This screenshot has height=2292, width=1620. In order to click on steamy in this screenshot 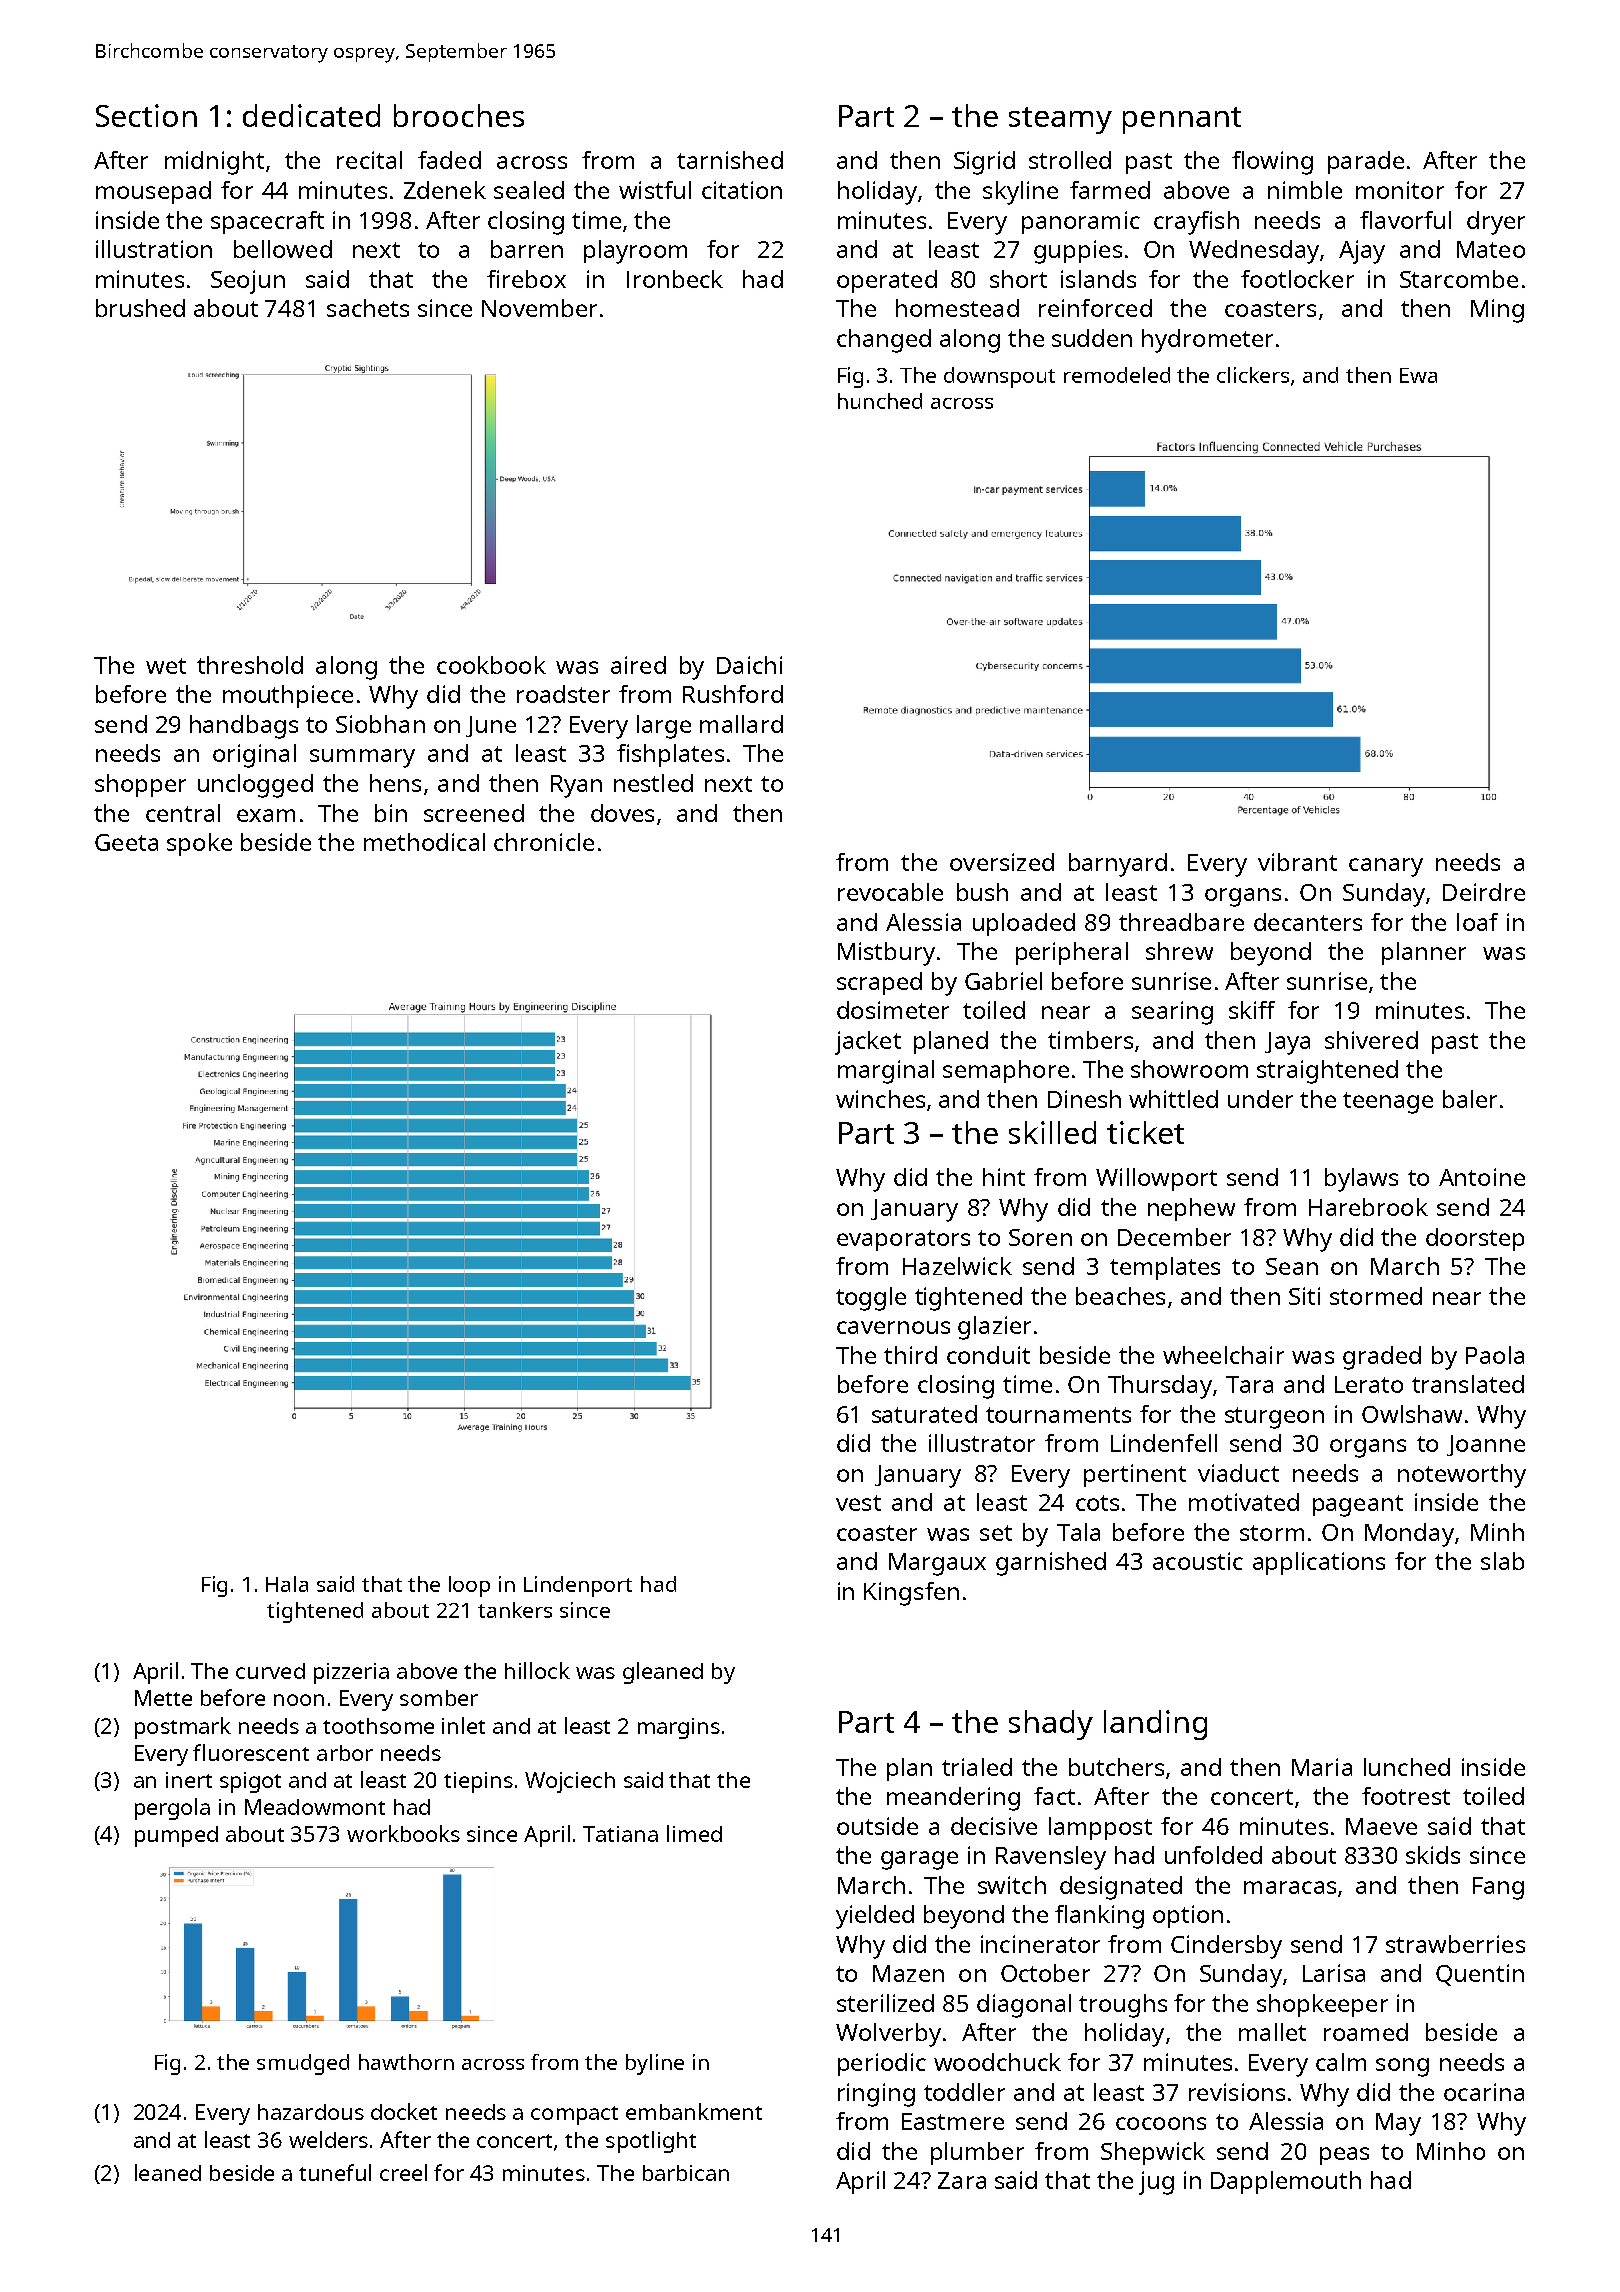, I will do `click(1060, 120)`.
